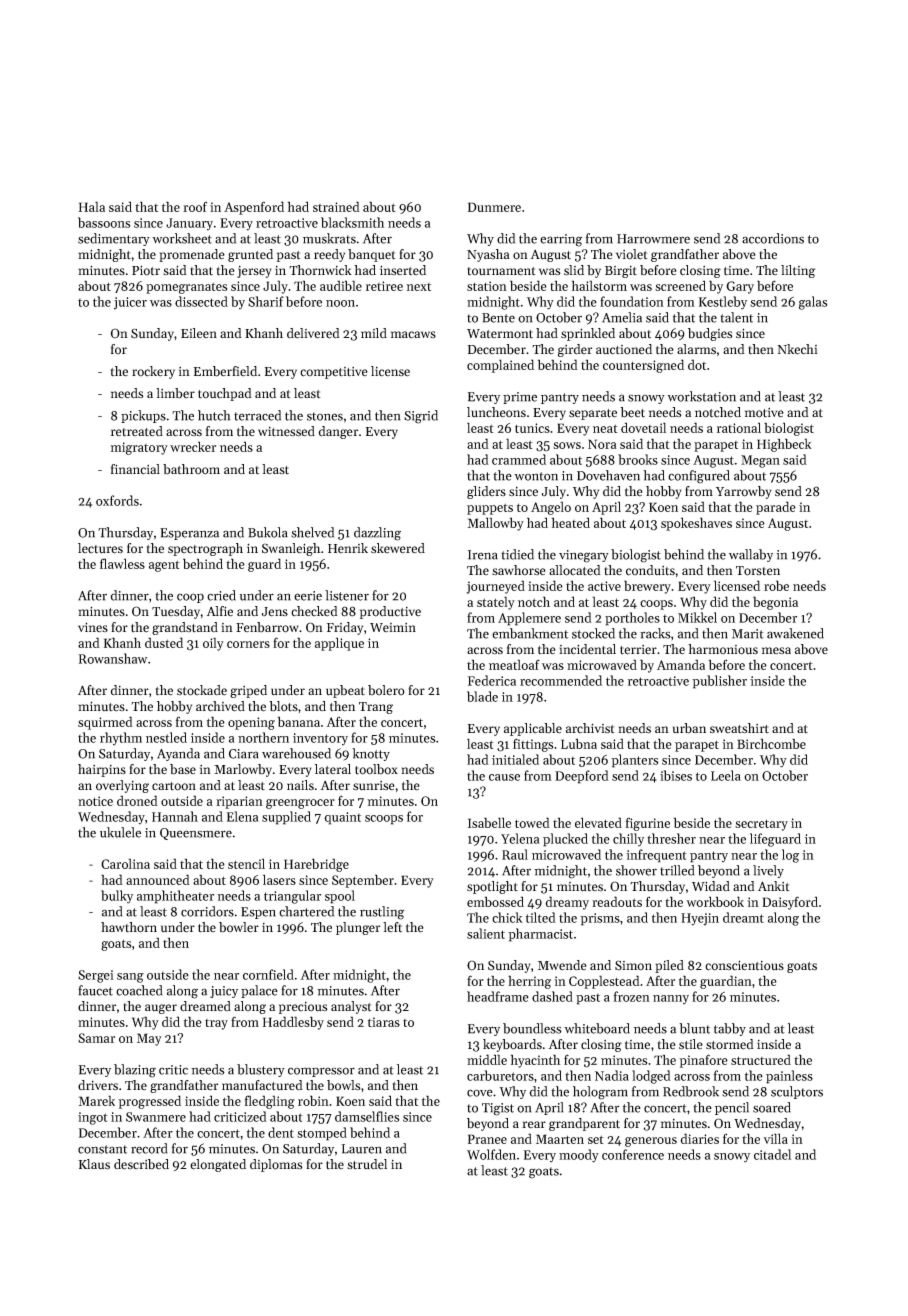 The height and width of the image is (1316, 908). I want to click on Rowanshaw, so click(113, 658).
